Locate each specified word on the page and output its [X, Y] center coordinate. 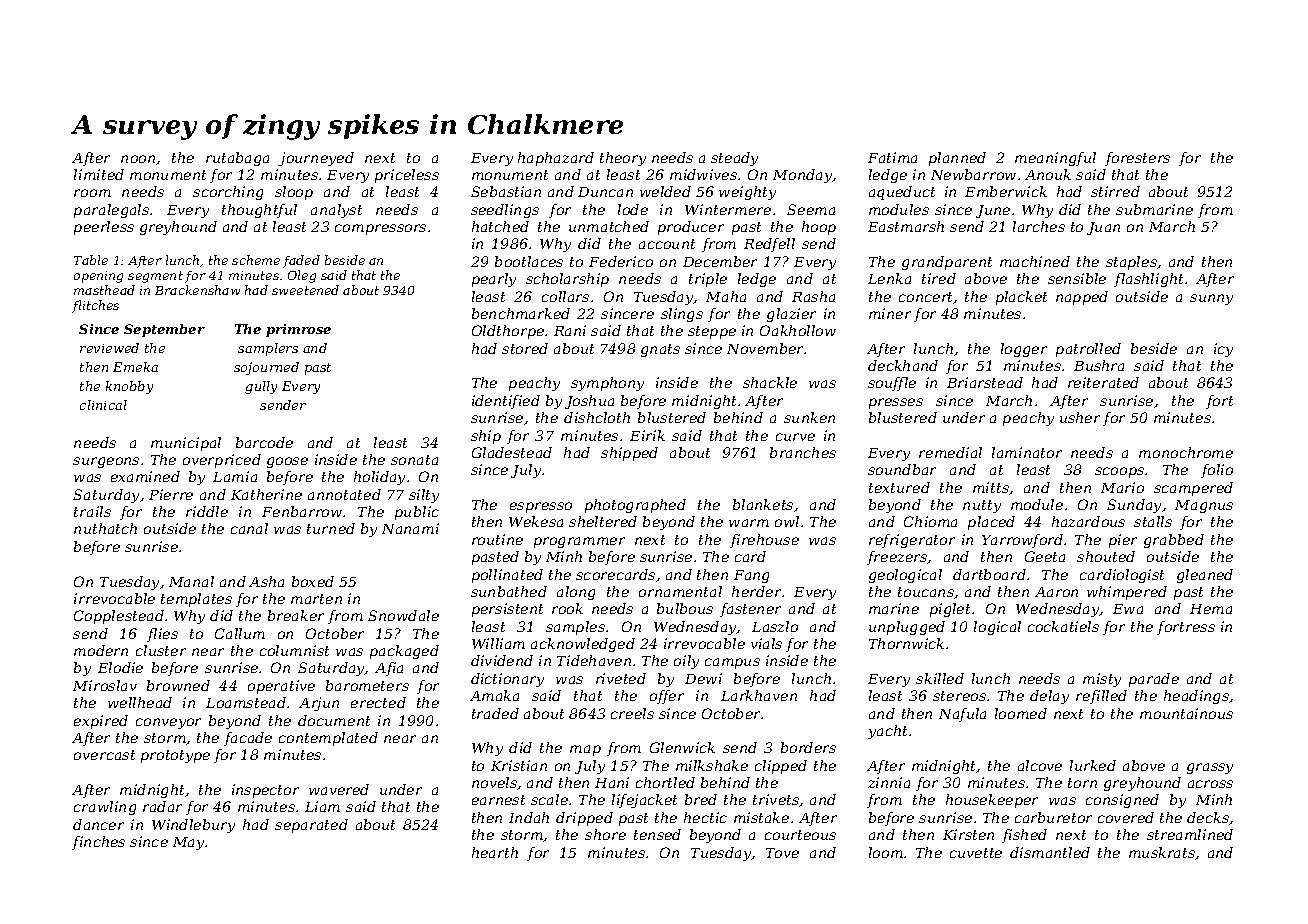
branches [803, 452]
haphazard [556, 159]
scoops [1119, 472]
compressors [380, 229]
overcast [104, 755]
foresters [1137, 159]
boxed [313, 581]
